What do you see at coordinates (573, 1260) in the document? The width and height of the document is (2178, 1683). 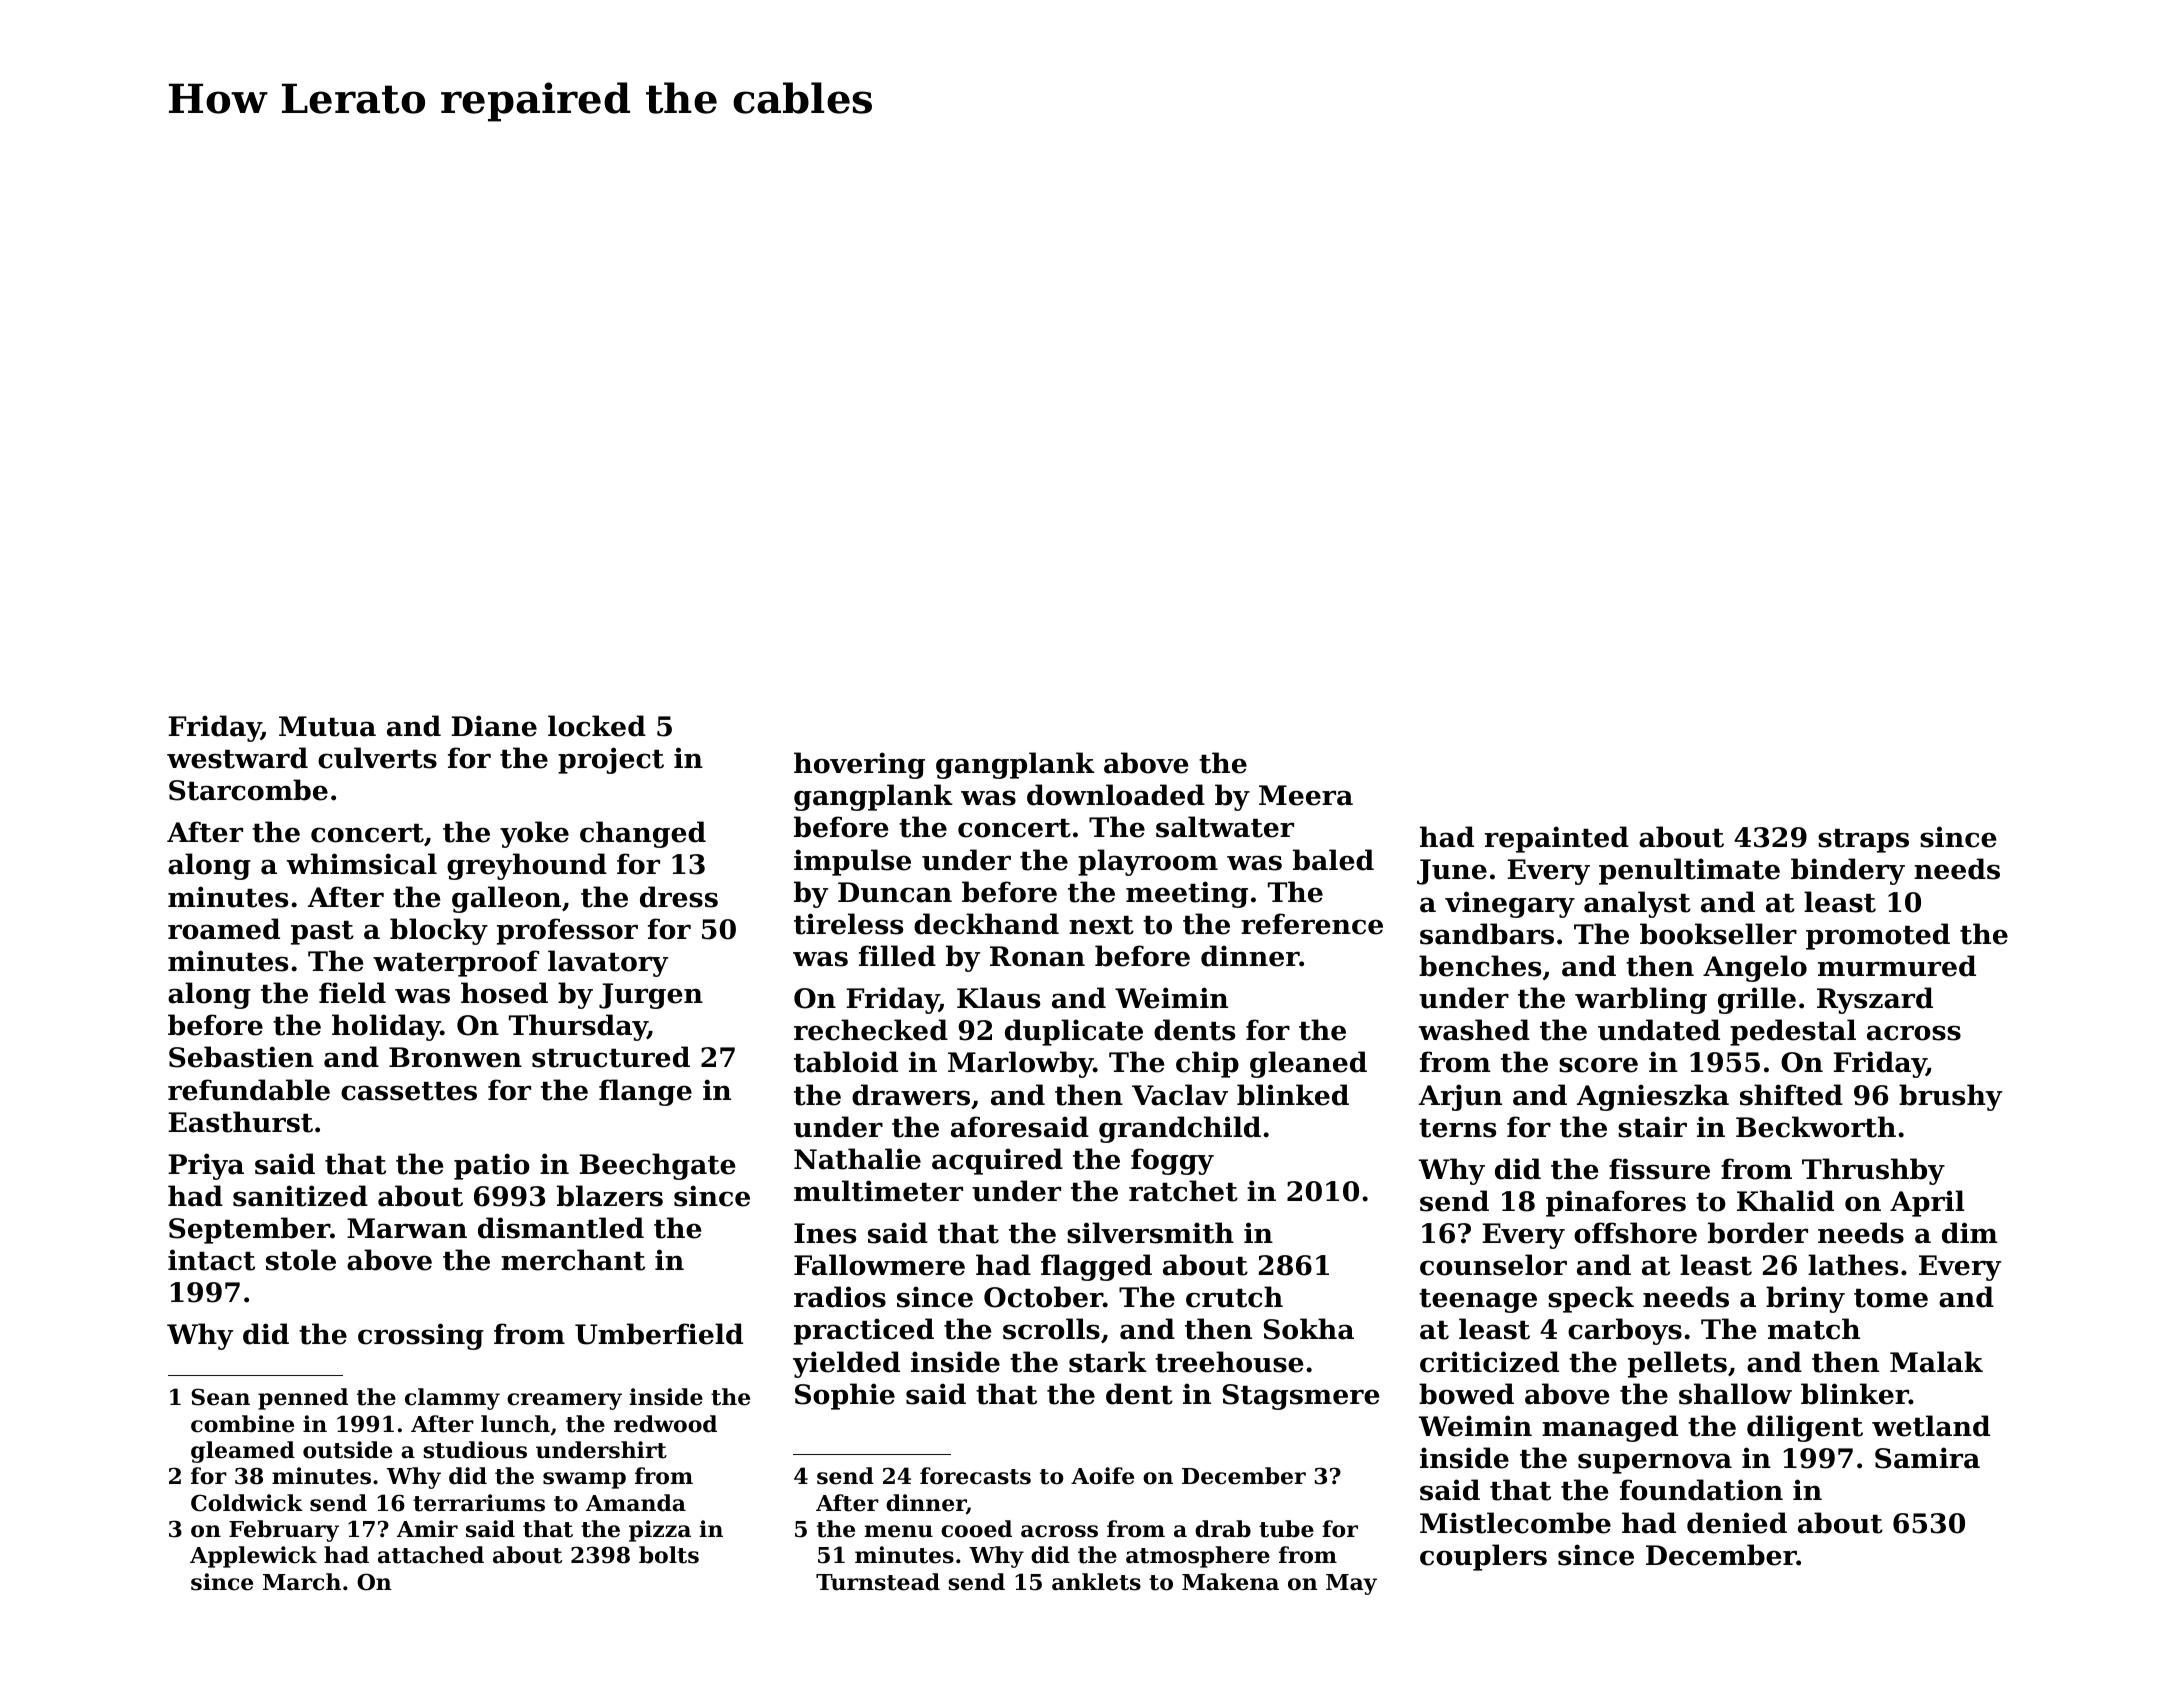 I see `merchant` at bounding box center [573, 1260].
